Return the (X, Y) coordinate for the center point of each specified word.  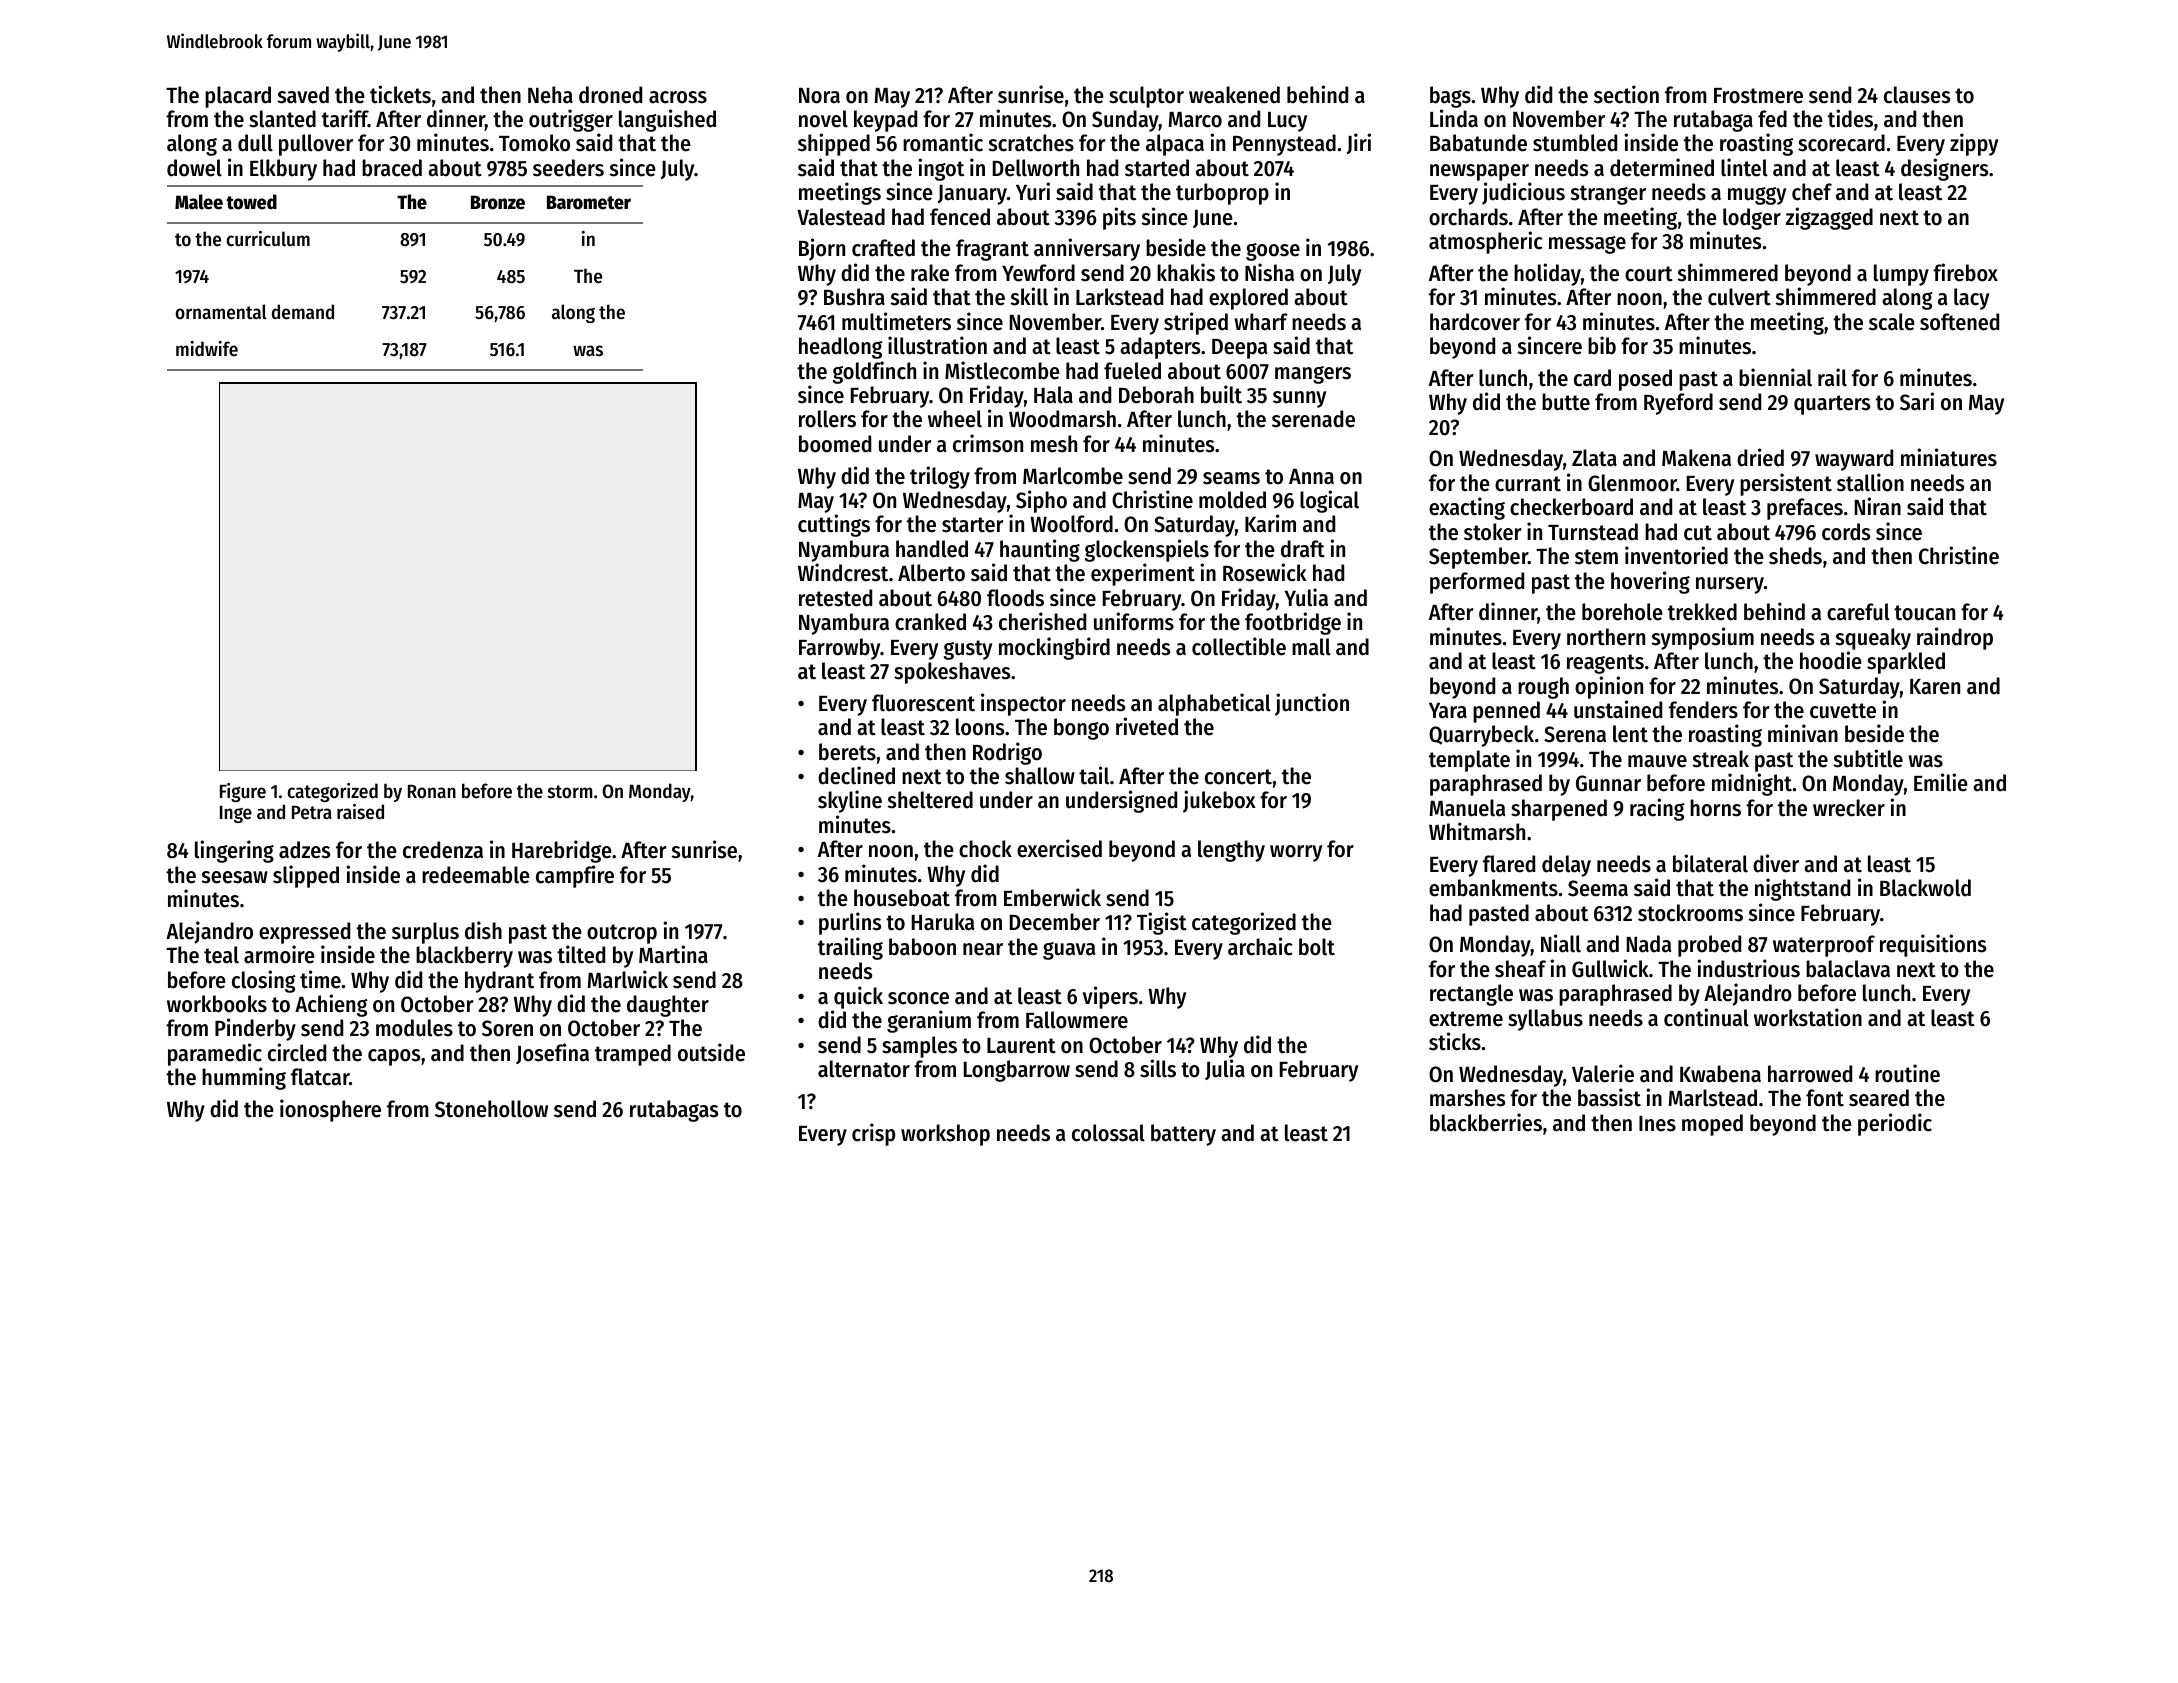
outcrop (622, 934)
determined (1662, 167)
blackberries (1486, 1122)
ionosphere (330, 1110)
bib (1602, 345)
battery (1183, 1135)
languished (667, 120)
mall (1311, 647)
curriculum (268, 239)
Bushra (854, 297)
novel (823, 119)
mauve (1657, 761)
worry (1296, 853)
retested (835, 598)
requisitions (1933, 945)
